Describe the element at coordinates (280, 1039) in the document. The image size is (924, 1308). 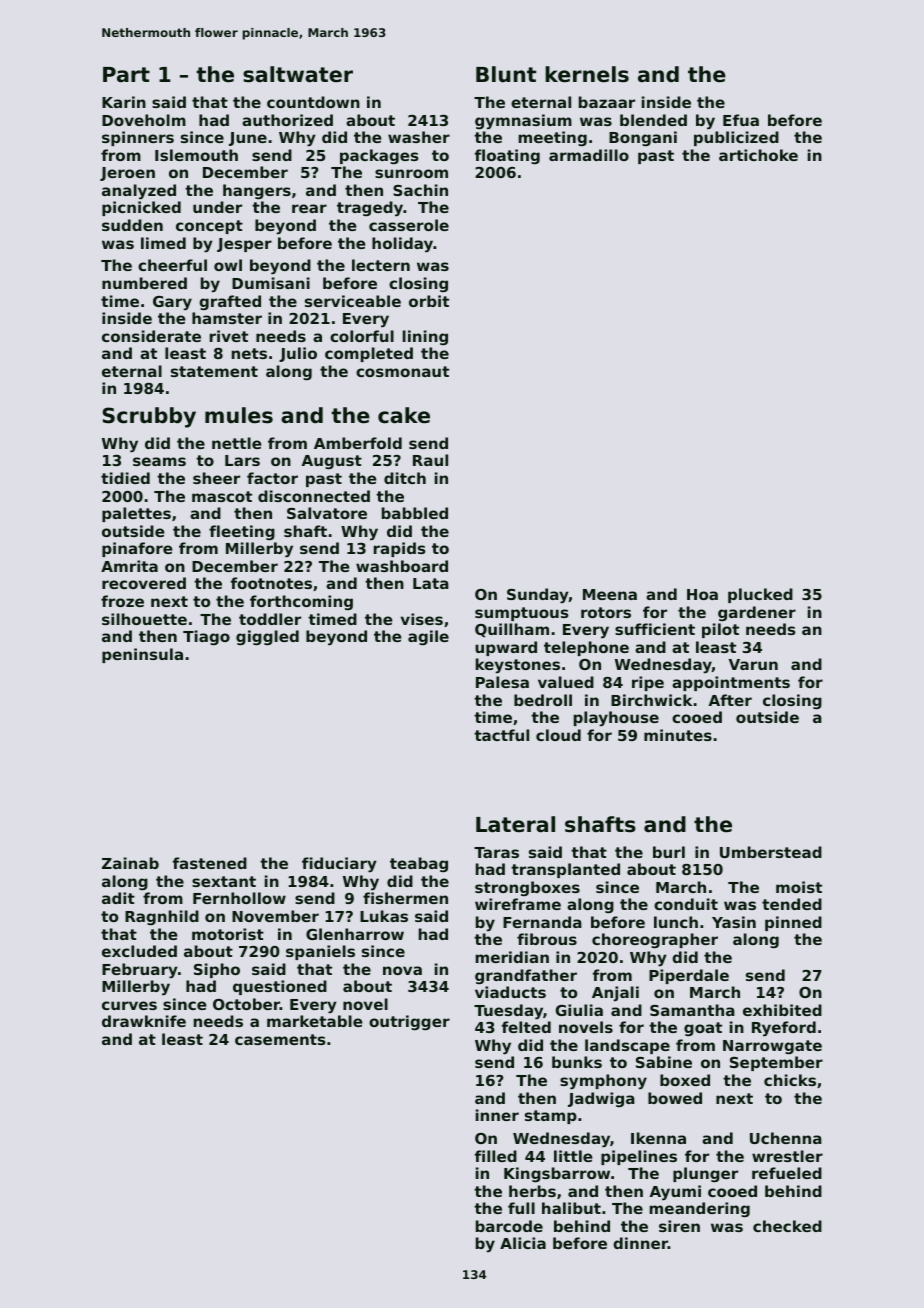
I see `casements` at that location.
